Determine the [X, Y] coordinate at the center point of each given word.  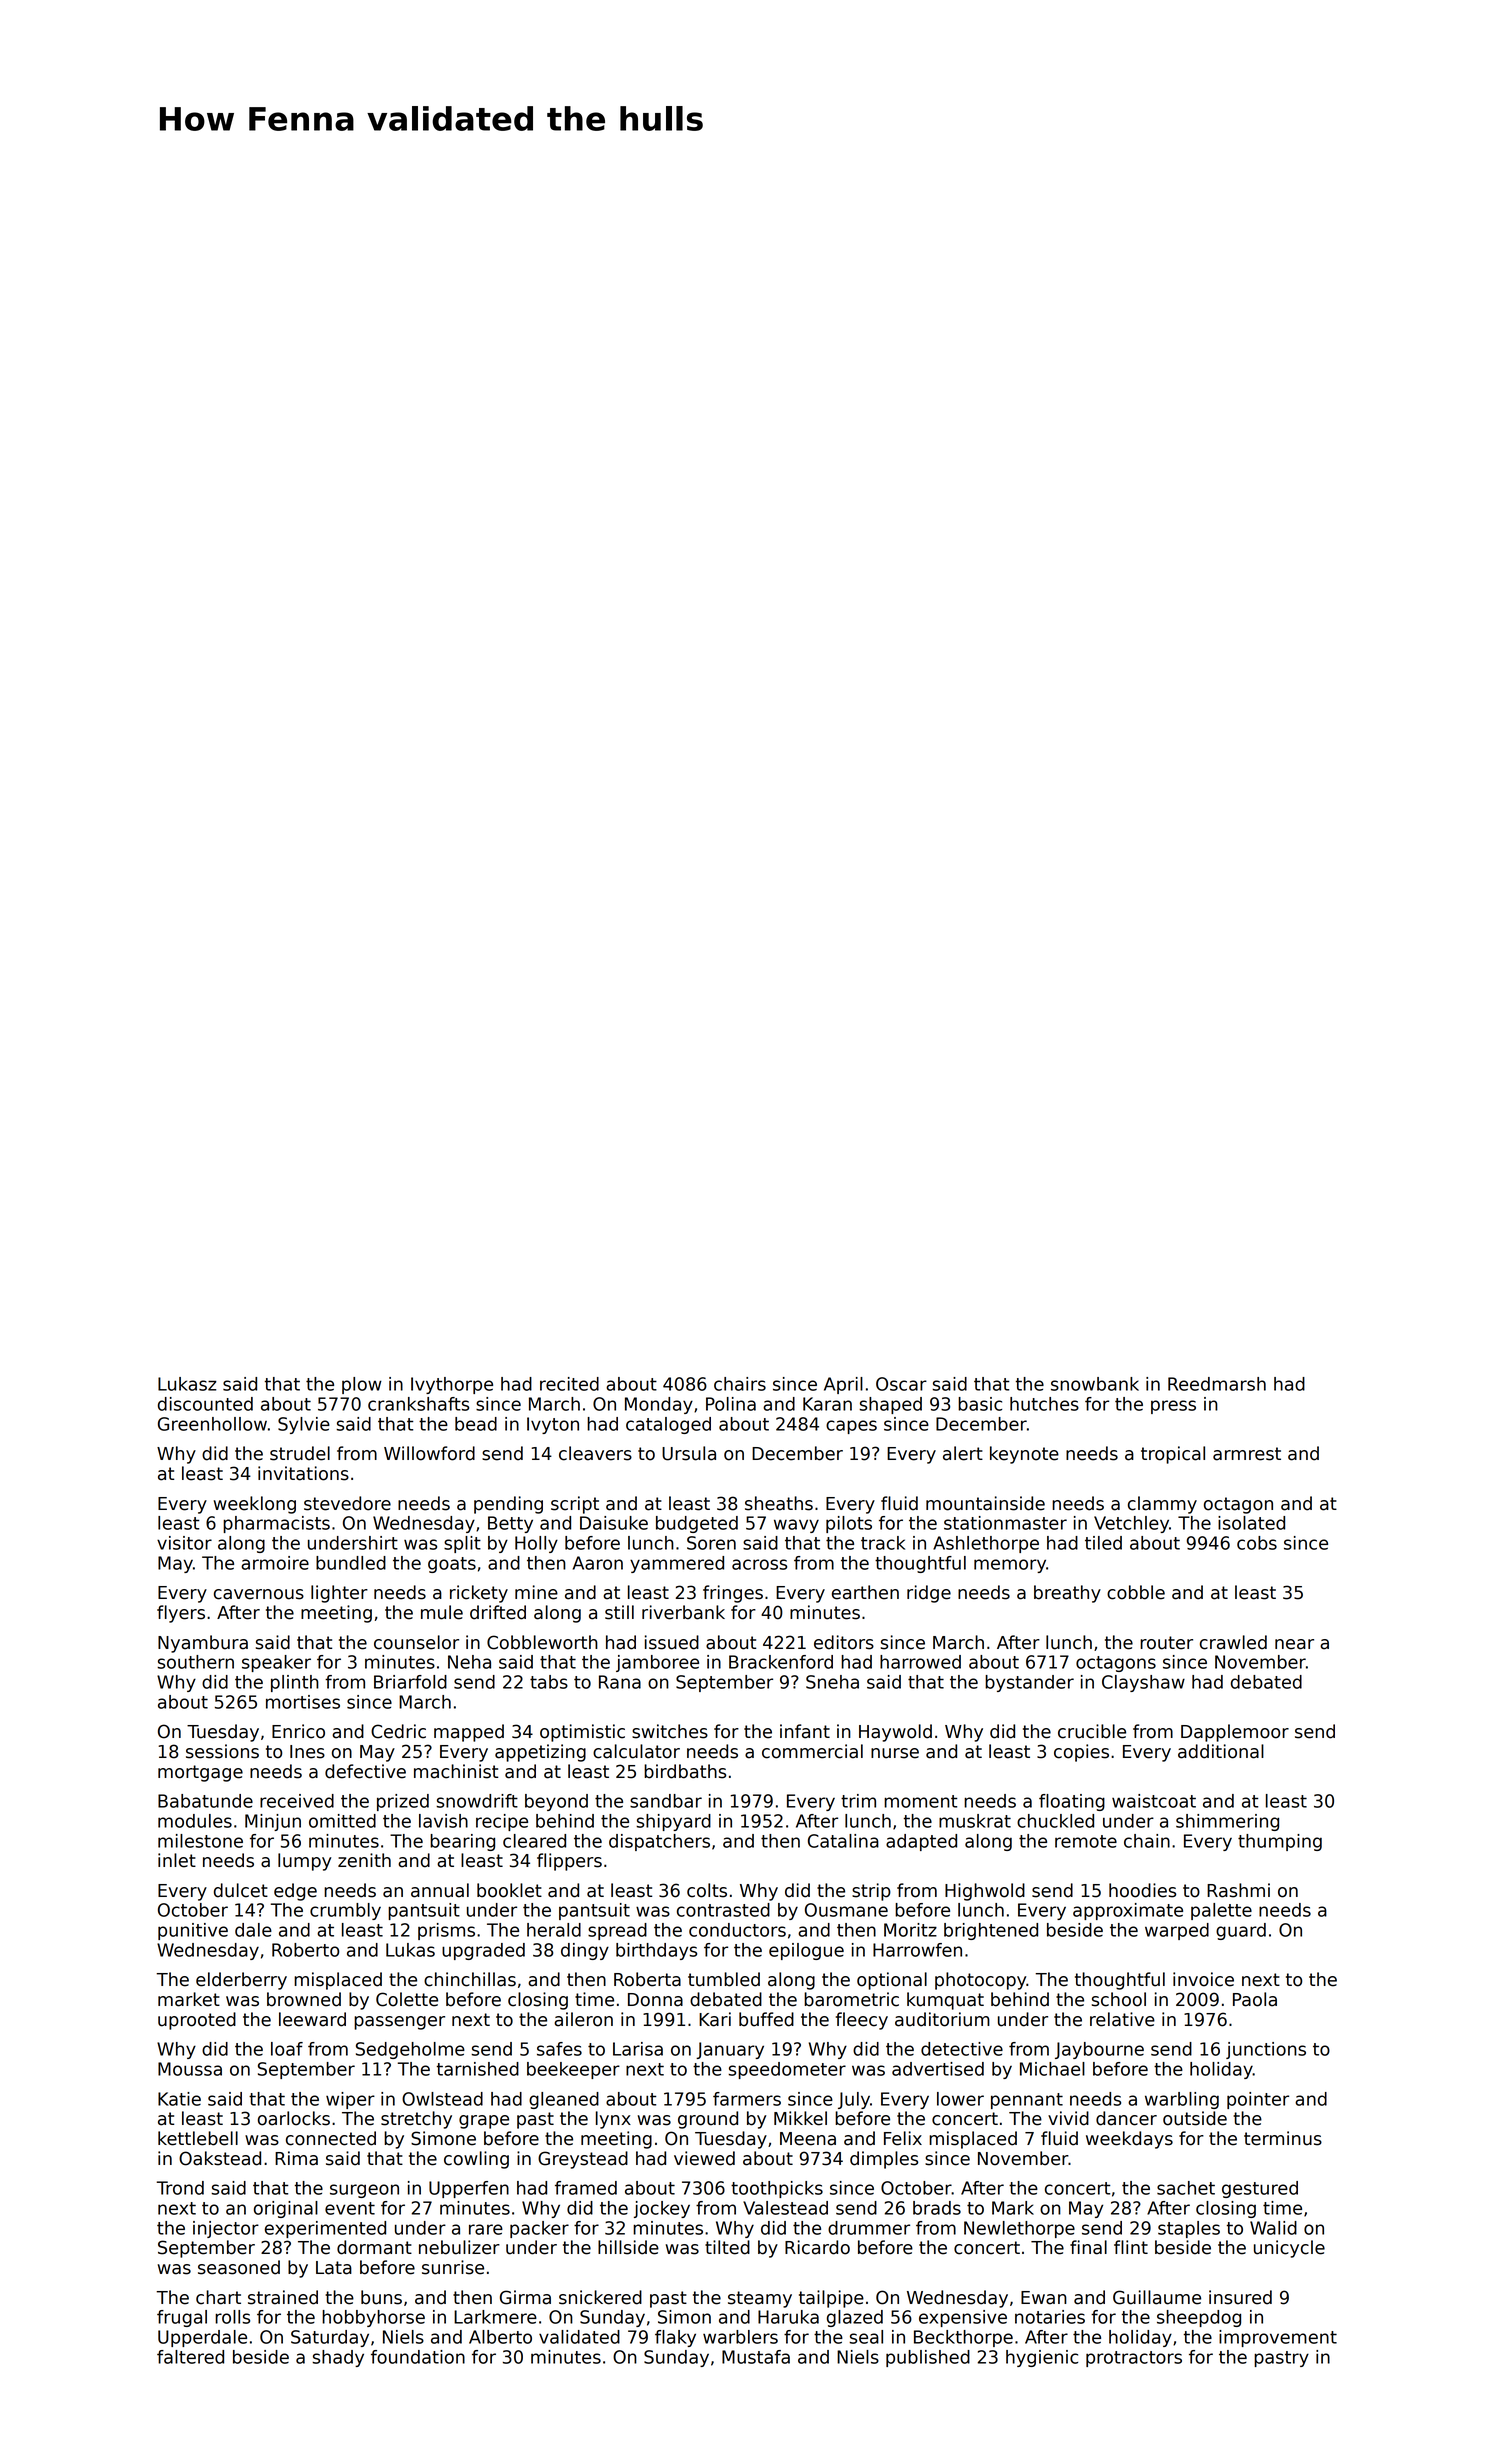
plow [362, 1385]
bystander [1029, 1683]
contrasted [723, 1910]
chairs [740, 1384]
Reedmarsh [1217, 1384]
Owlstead [442, 2099]
